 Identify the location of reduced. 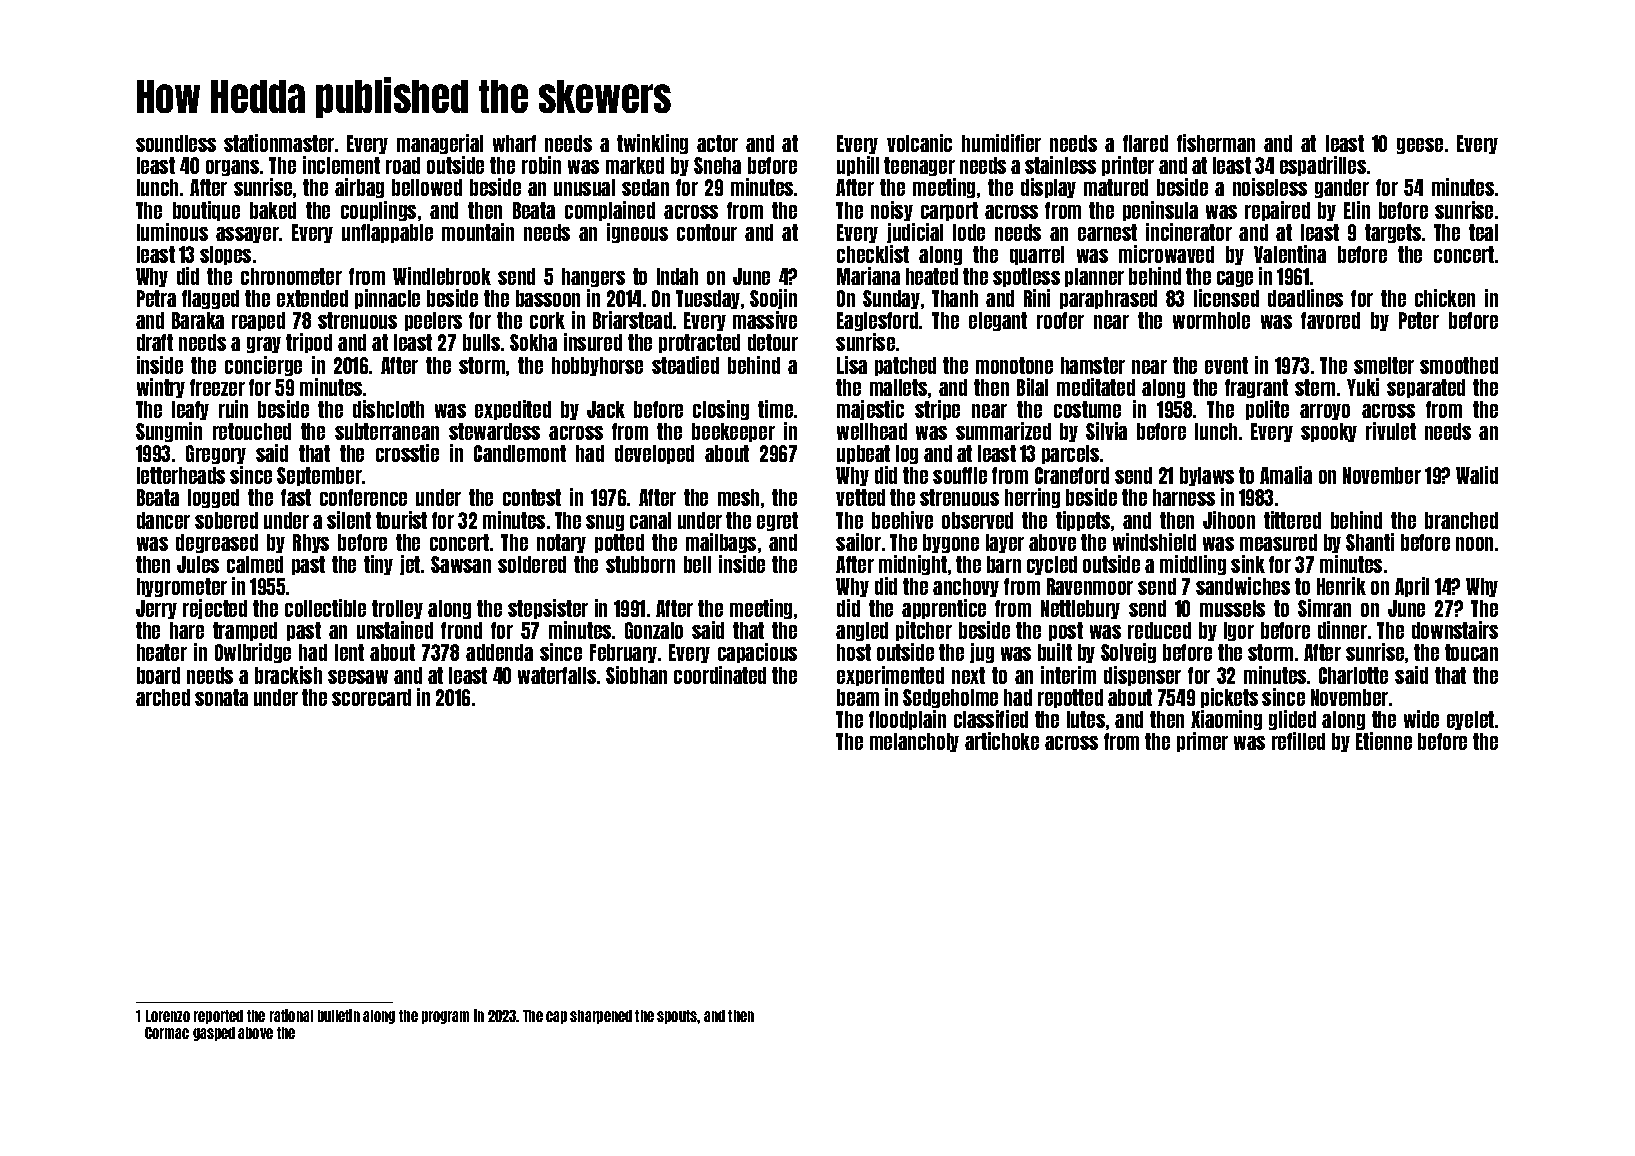
(1159, 630).
